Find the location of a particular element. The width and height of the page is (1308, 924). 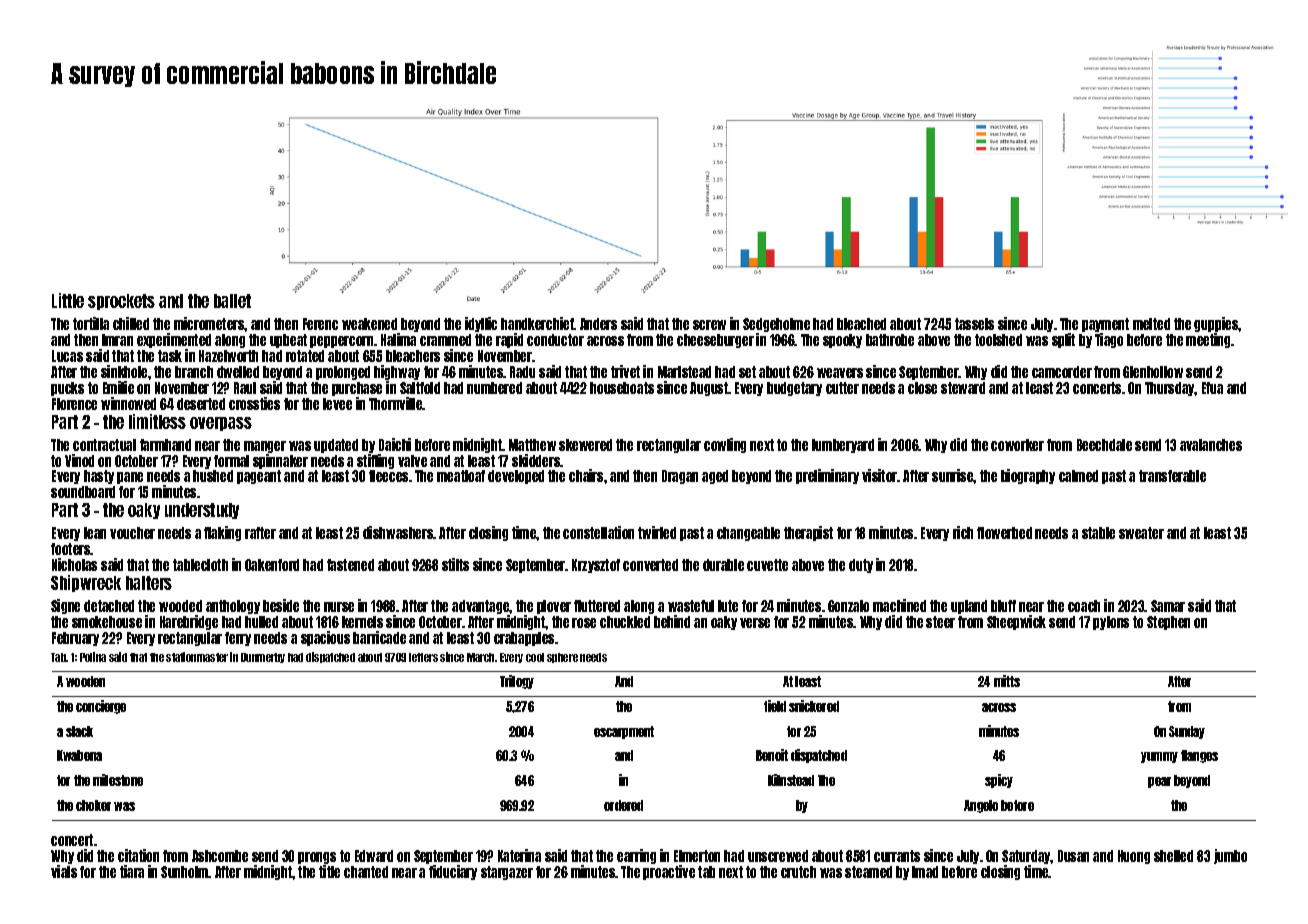

stargazer is located at coordinates (507, 873).
